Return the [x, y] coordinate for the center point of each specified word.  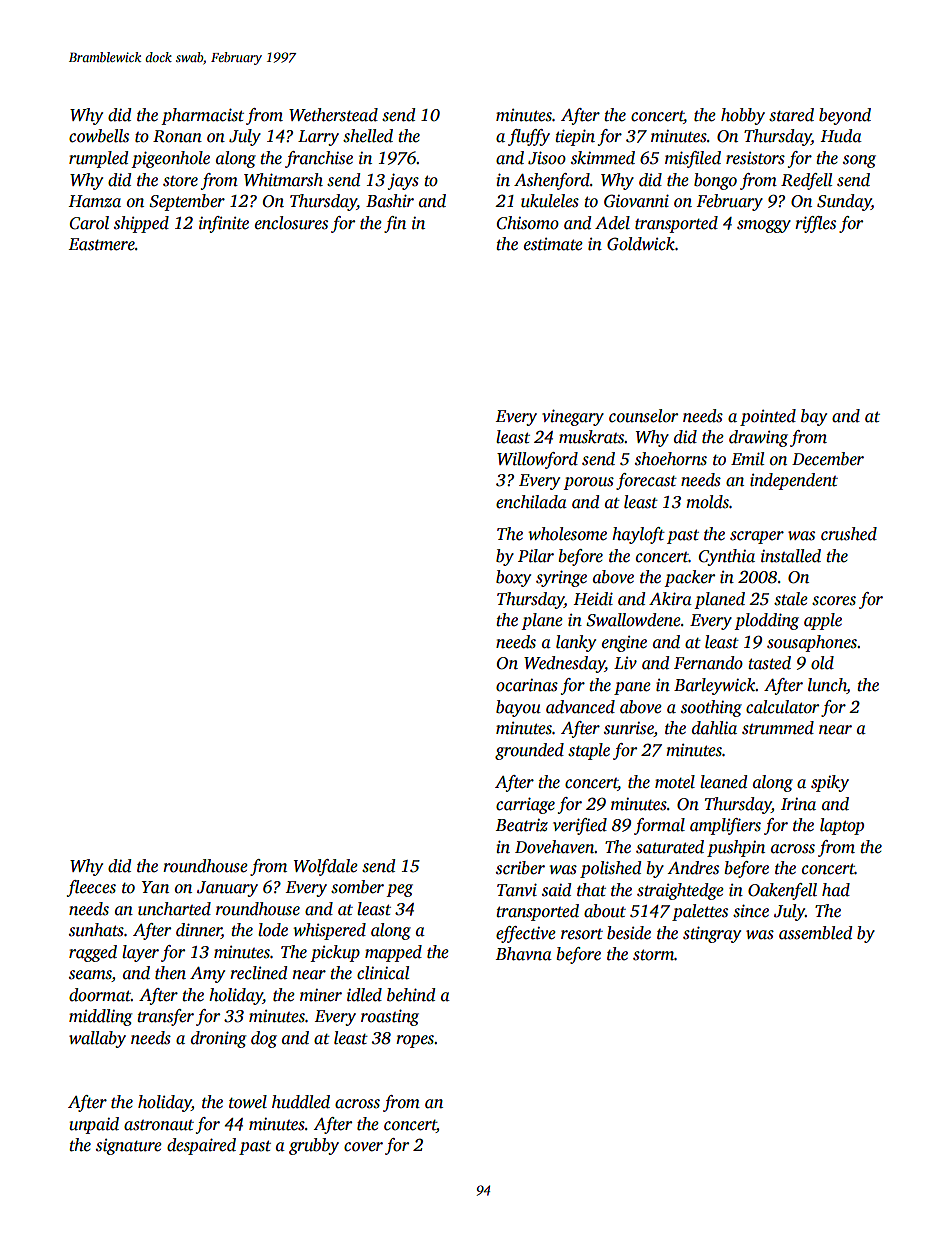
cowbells [99, 136]
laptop [842, 826]
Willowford [537, 460]
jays [403, 181]
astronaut [159, 1125]
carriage [525, 805]
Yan [155, 887]
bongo [715, 181]
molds [707, 502]
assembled [816, 933]
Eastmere [102, 244]
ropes [415, 1041]
